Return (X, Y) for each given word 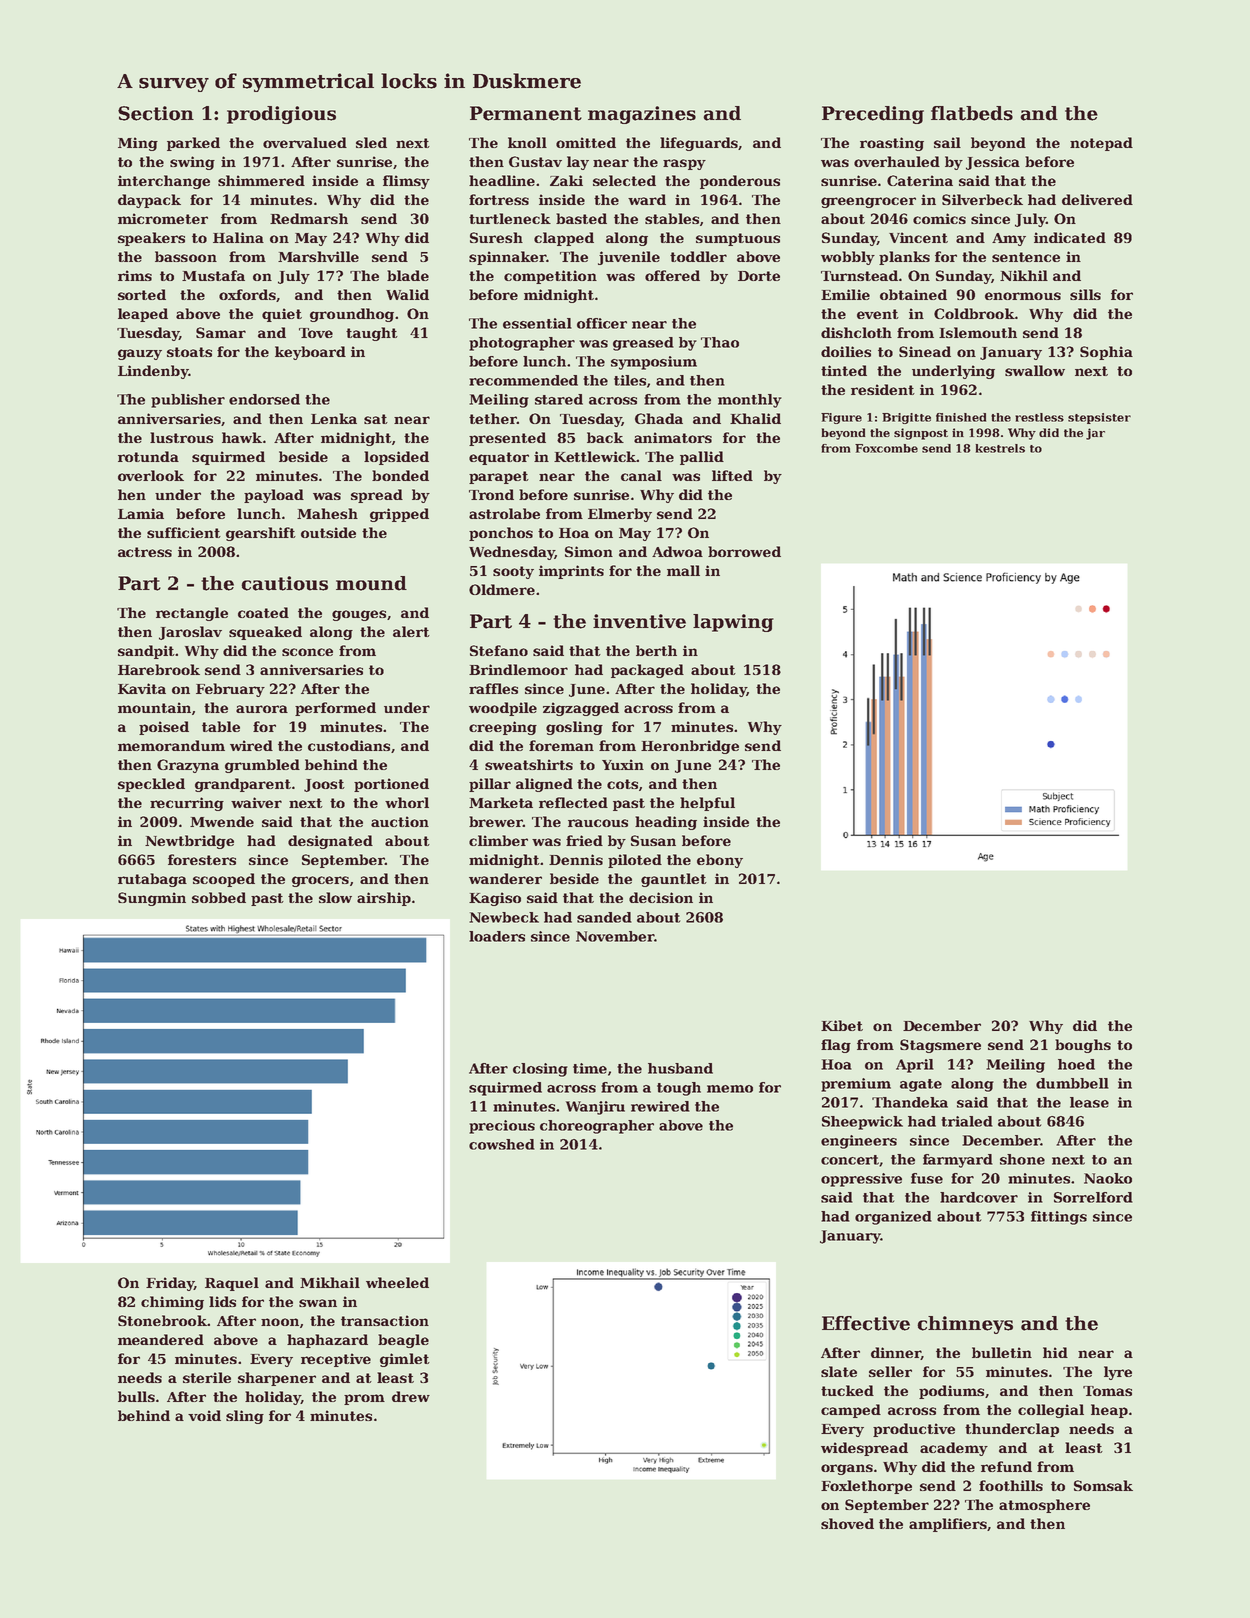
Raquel (232, 1284)
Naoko (1108, 1178)
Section (156, 113)
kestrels (1000, 448)
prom (364, 1399)
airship (384, 899)
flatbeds (972, 113)
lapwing (733, 623)
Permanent (526, 113)
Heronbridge (690, 747)
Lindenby (153, 372)
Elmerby (620, 515)
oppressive (861, 1180)
